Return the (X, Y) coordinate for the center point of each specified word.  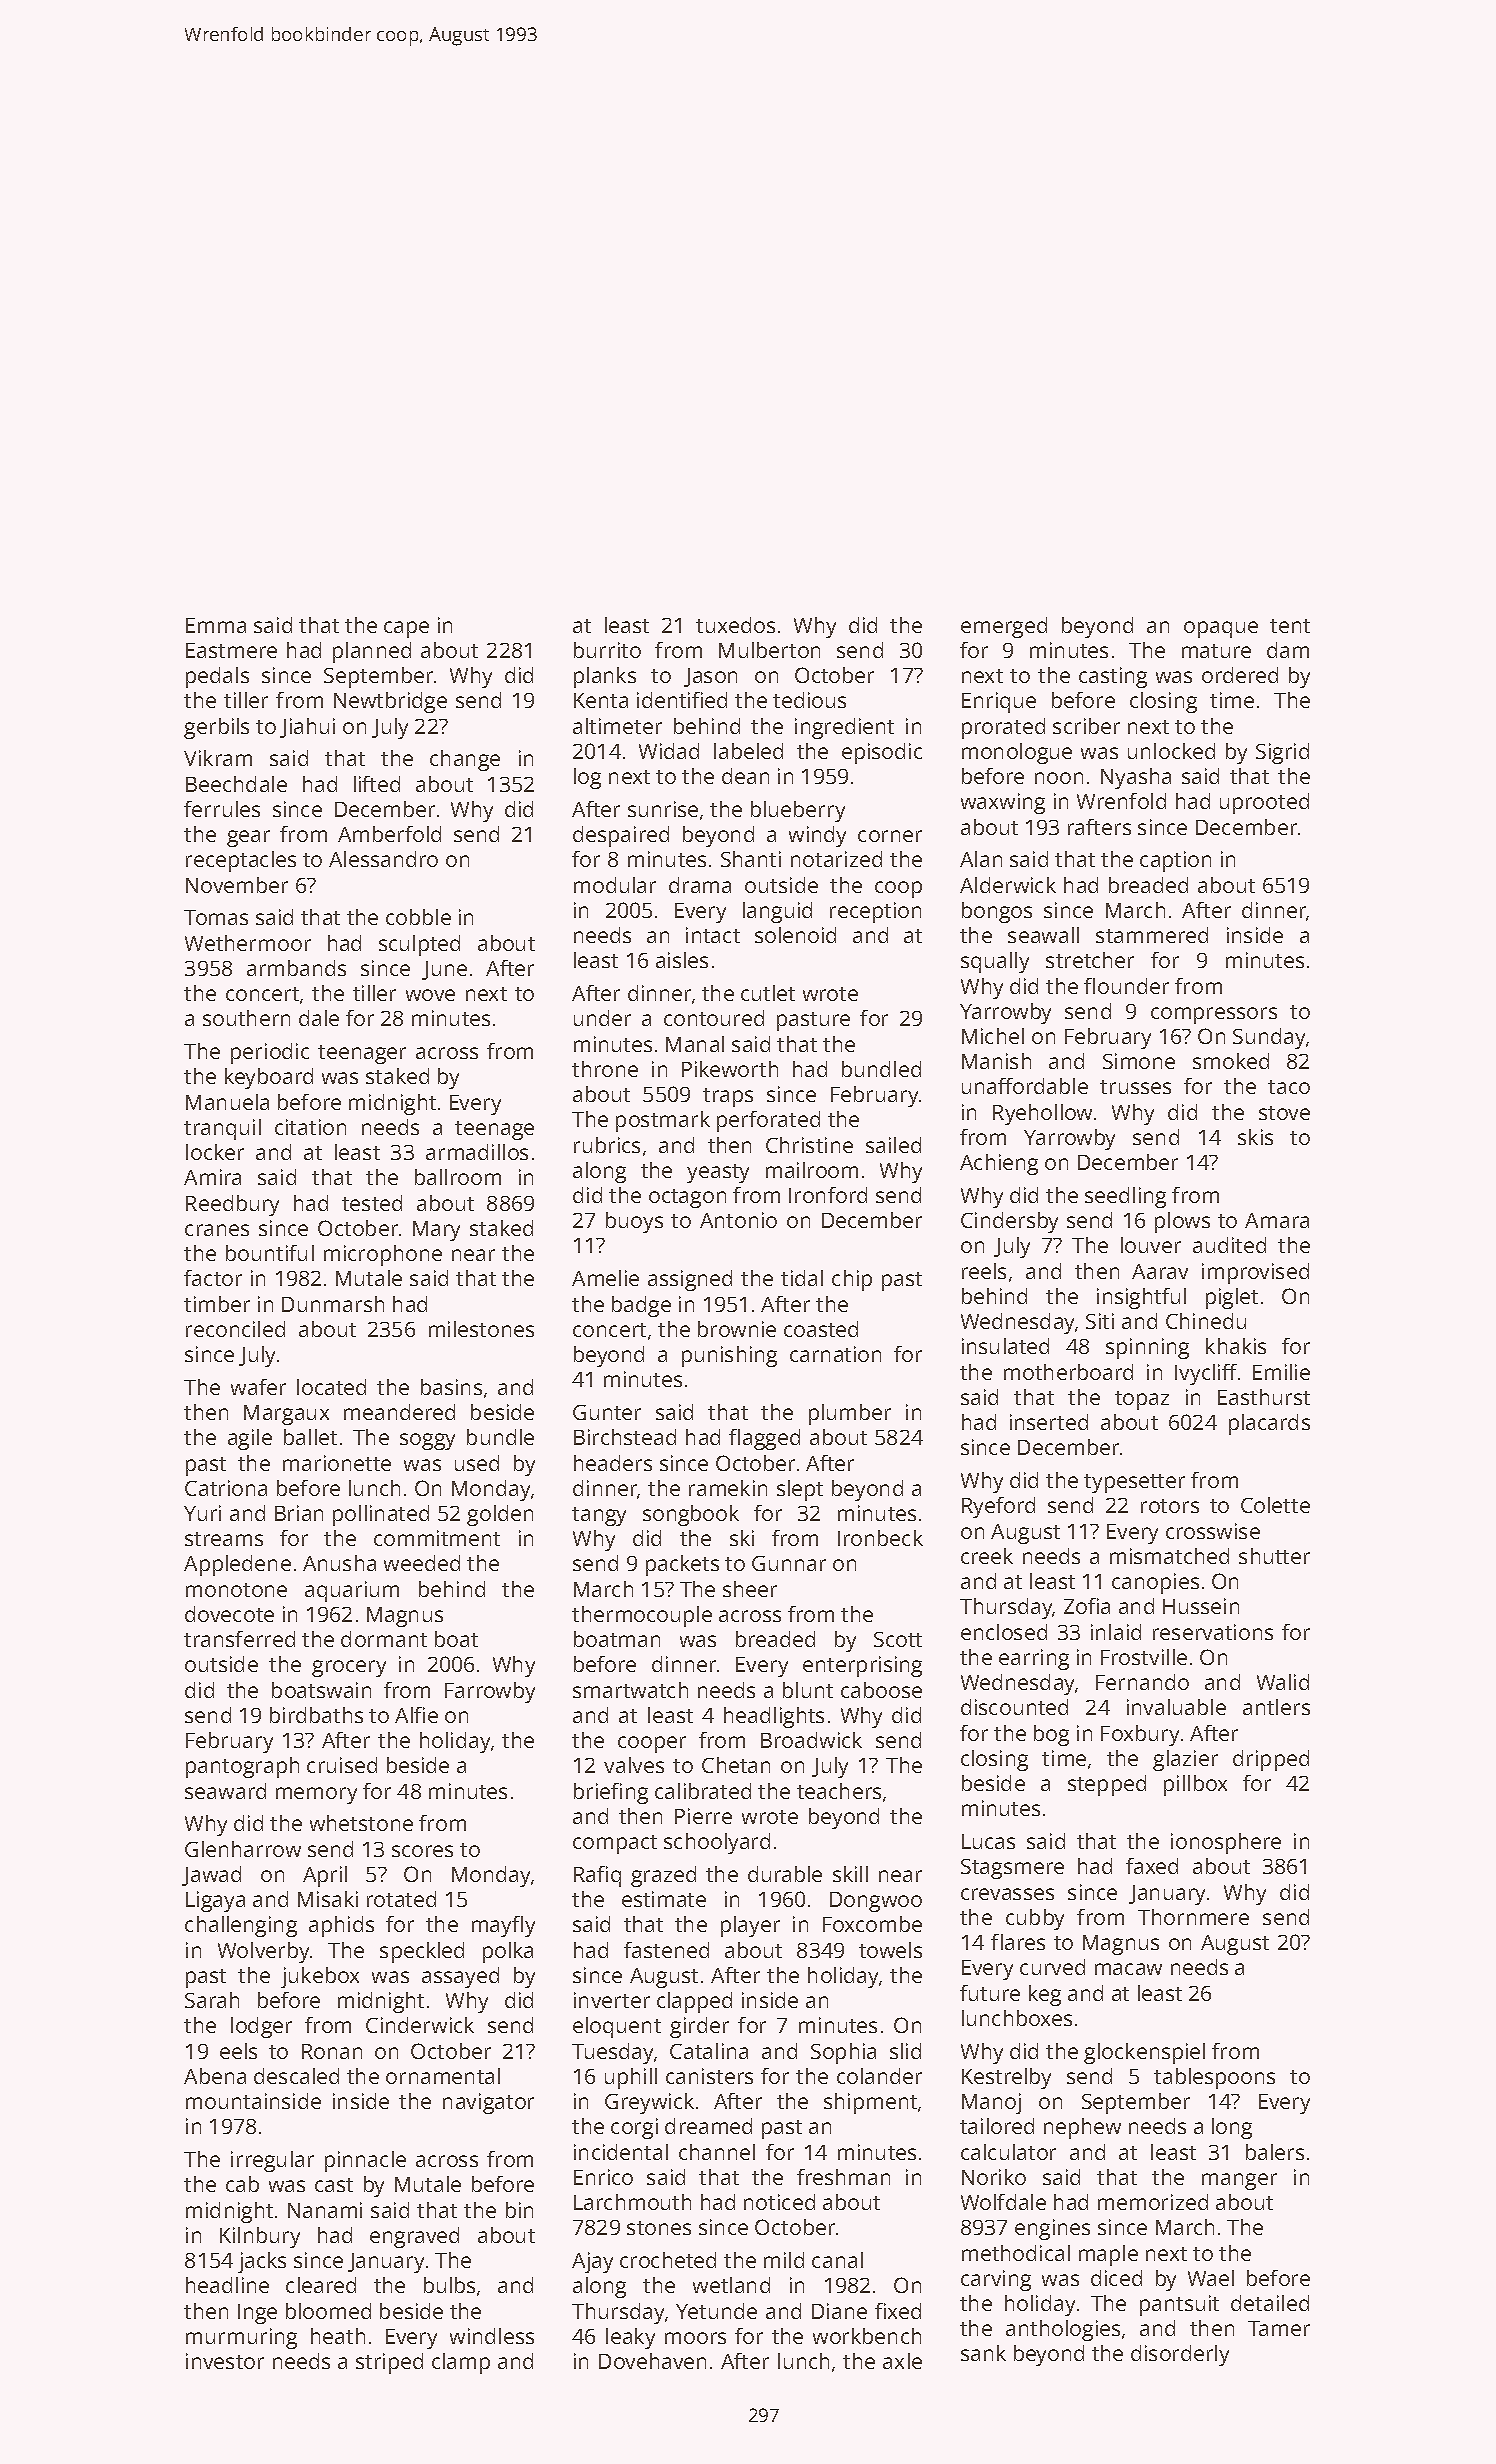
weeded (422, 1563)
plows (1182, 1222)
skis (1255, 1137)
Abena (215, 2076)
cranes (217, 1230)
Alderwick (1008, 885)
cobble (418, 917)
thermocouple (642, 1616)
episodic (882, 753)
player (750, 1926)
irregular (272, 2161)
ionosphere (1226, 1843)
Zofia (1087, 1606)
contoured (714, 1018)
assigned (690, 1280)
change (465, 760)
